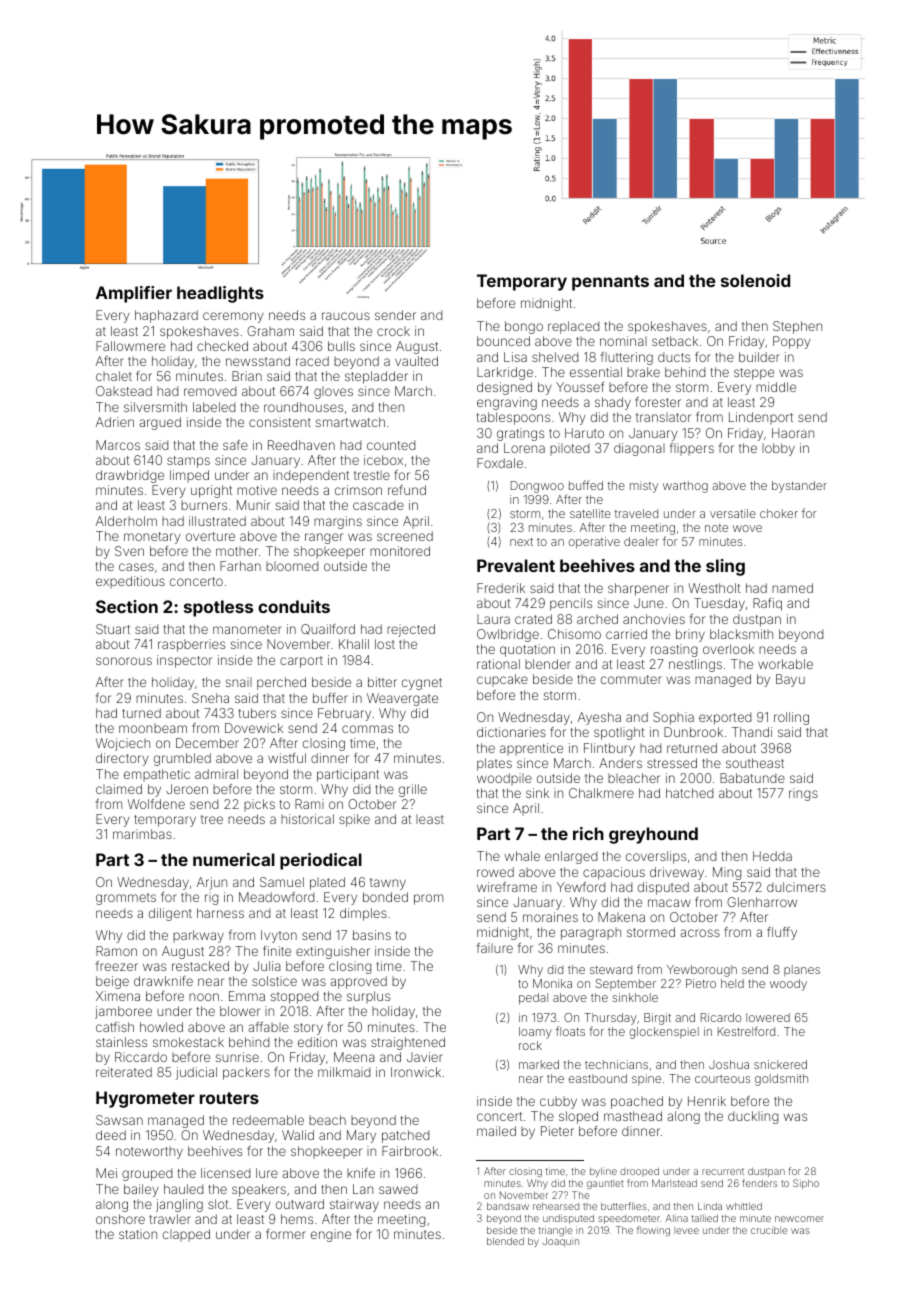 This document has width=924, height=1314. What do you see at coordinates (561, 1242) in the document?
I see `Joaquin` at bounding box center [561, 1242].
